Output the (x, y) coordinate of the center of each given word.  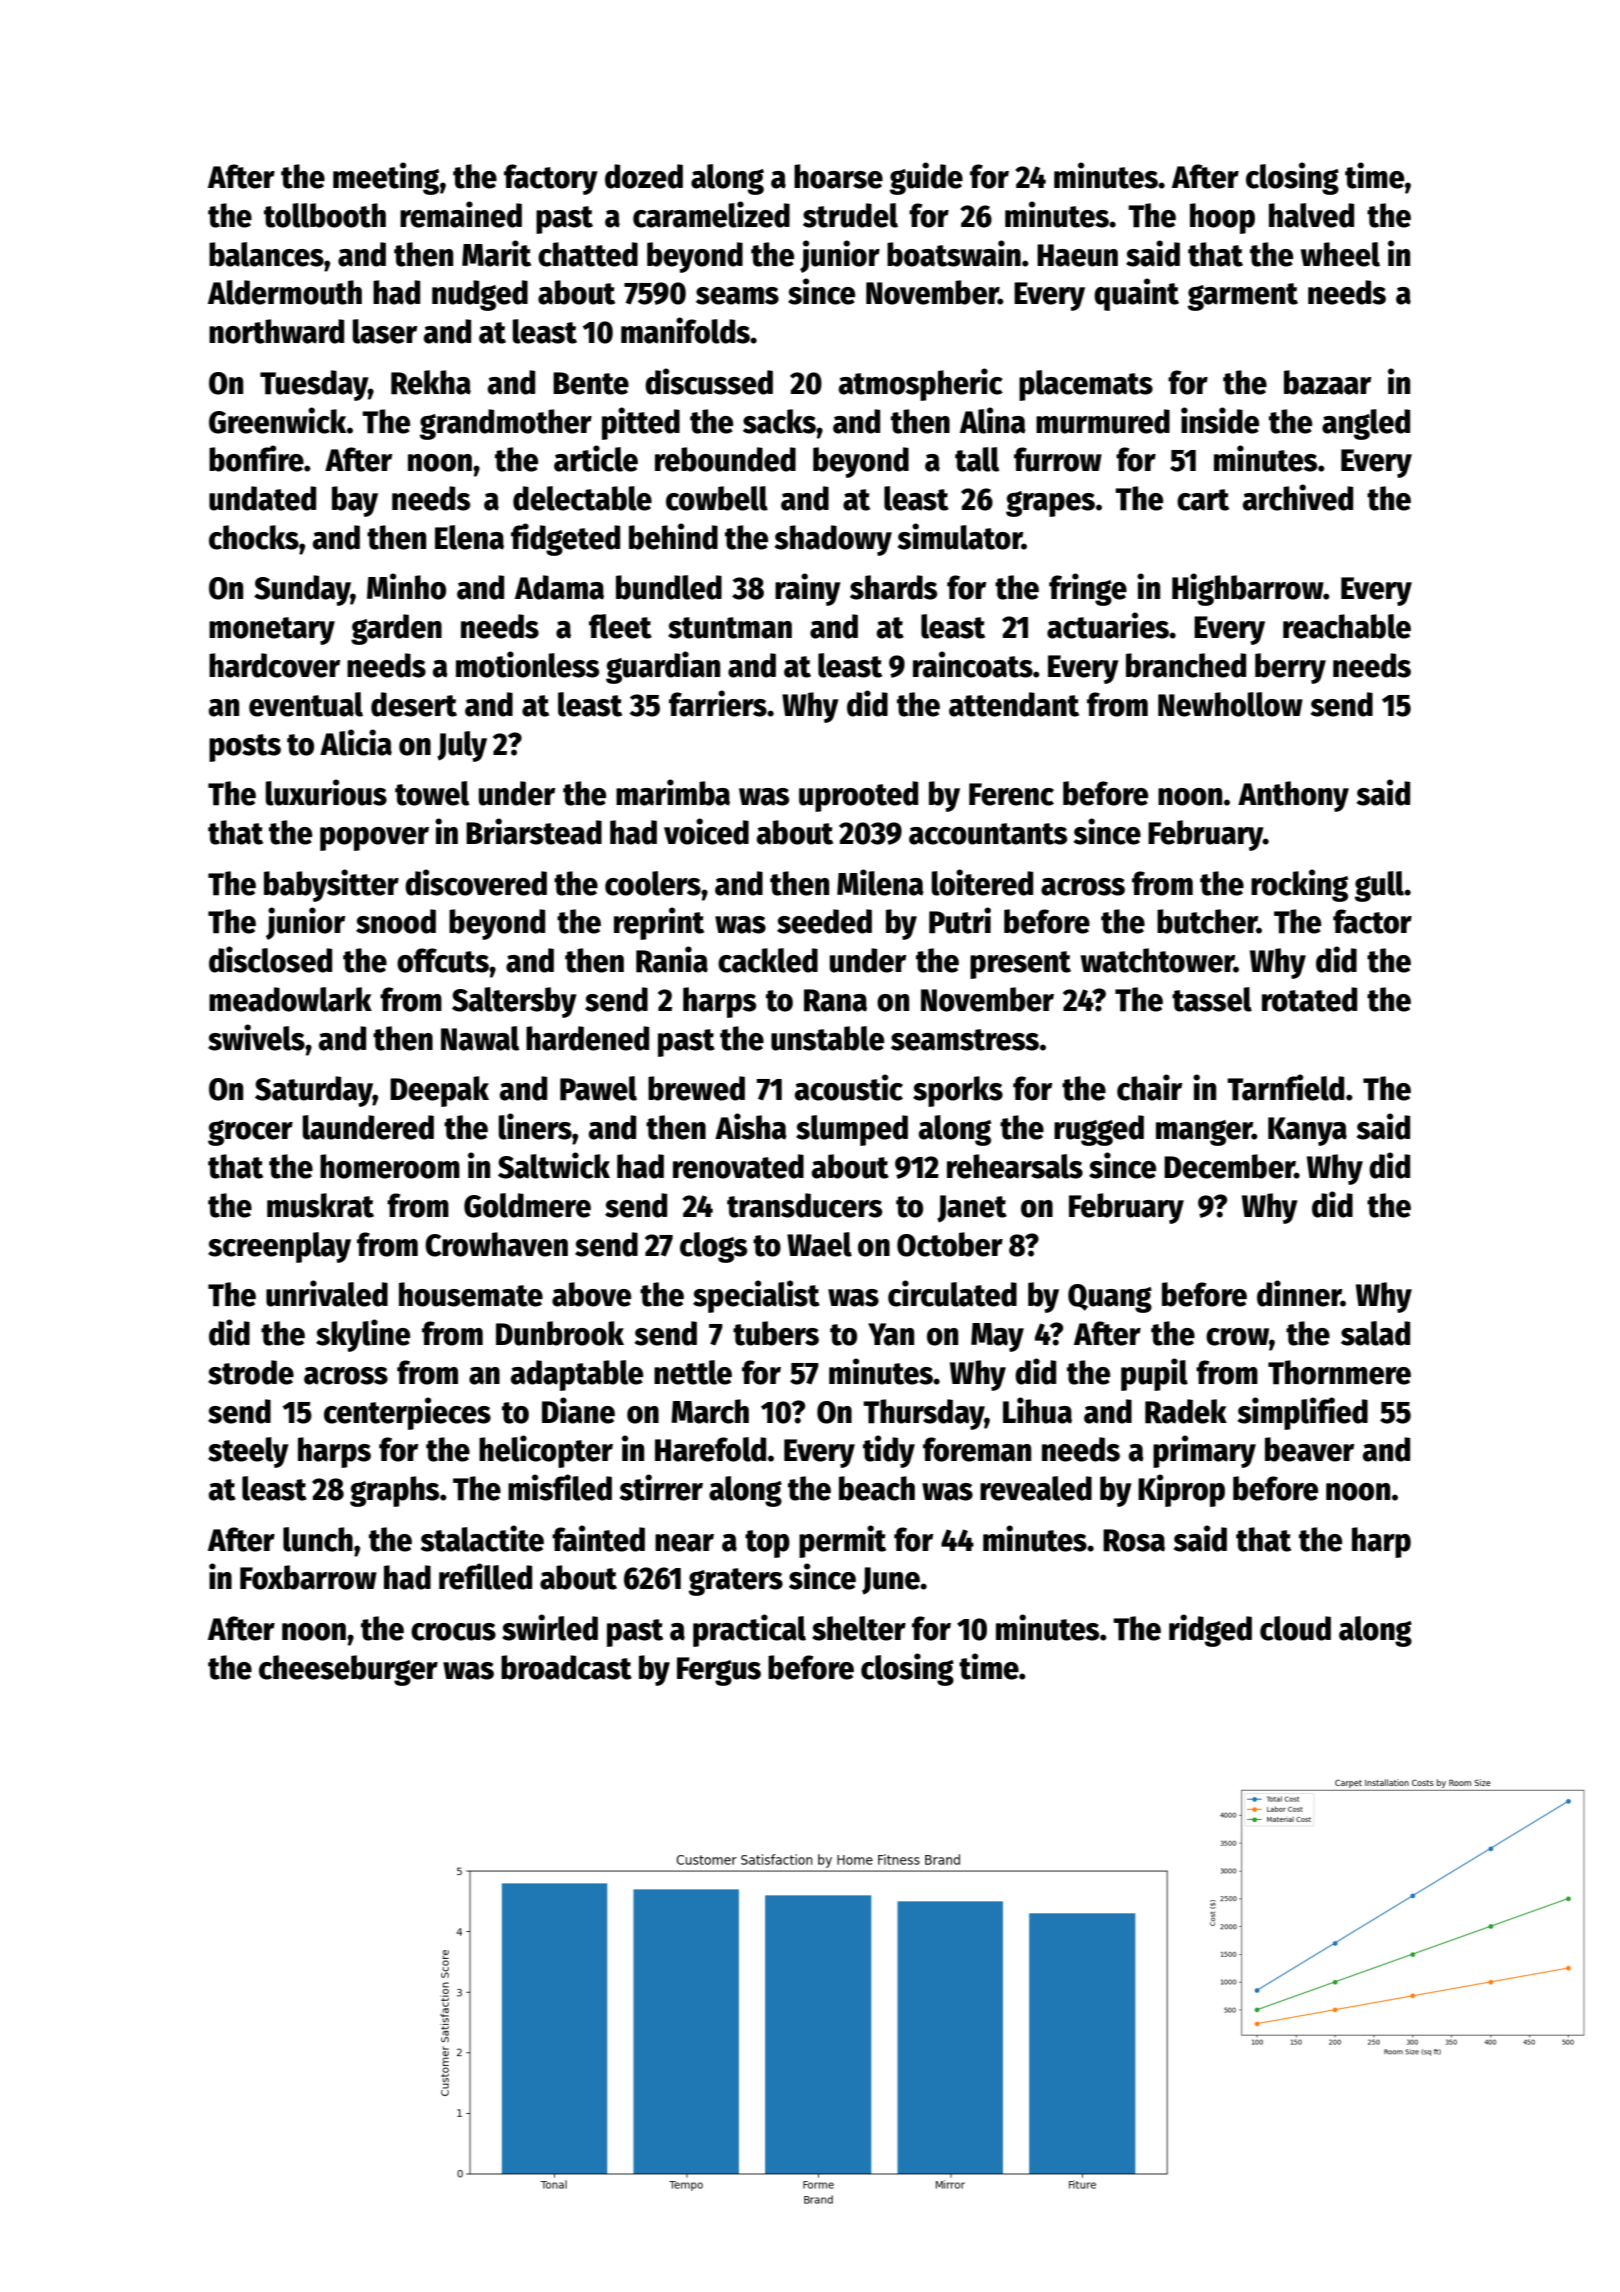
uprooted (858, 796)
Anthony (1293, 796)
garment (1243, 297)
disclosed (270, 959)
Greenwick (277, 420)
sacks (779, 421)
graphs (394, 1491)
